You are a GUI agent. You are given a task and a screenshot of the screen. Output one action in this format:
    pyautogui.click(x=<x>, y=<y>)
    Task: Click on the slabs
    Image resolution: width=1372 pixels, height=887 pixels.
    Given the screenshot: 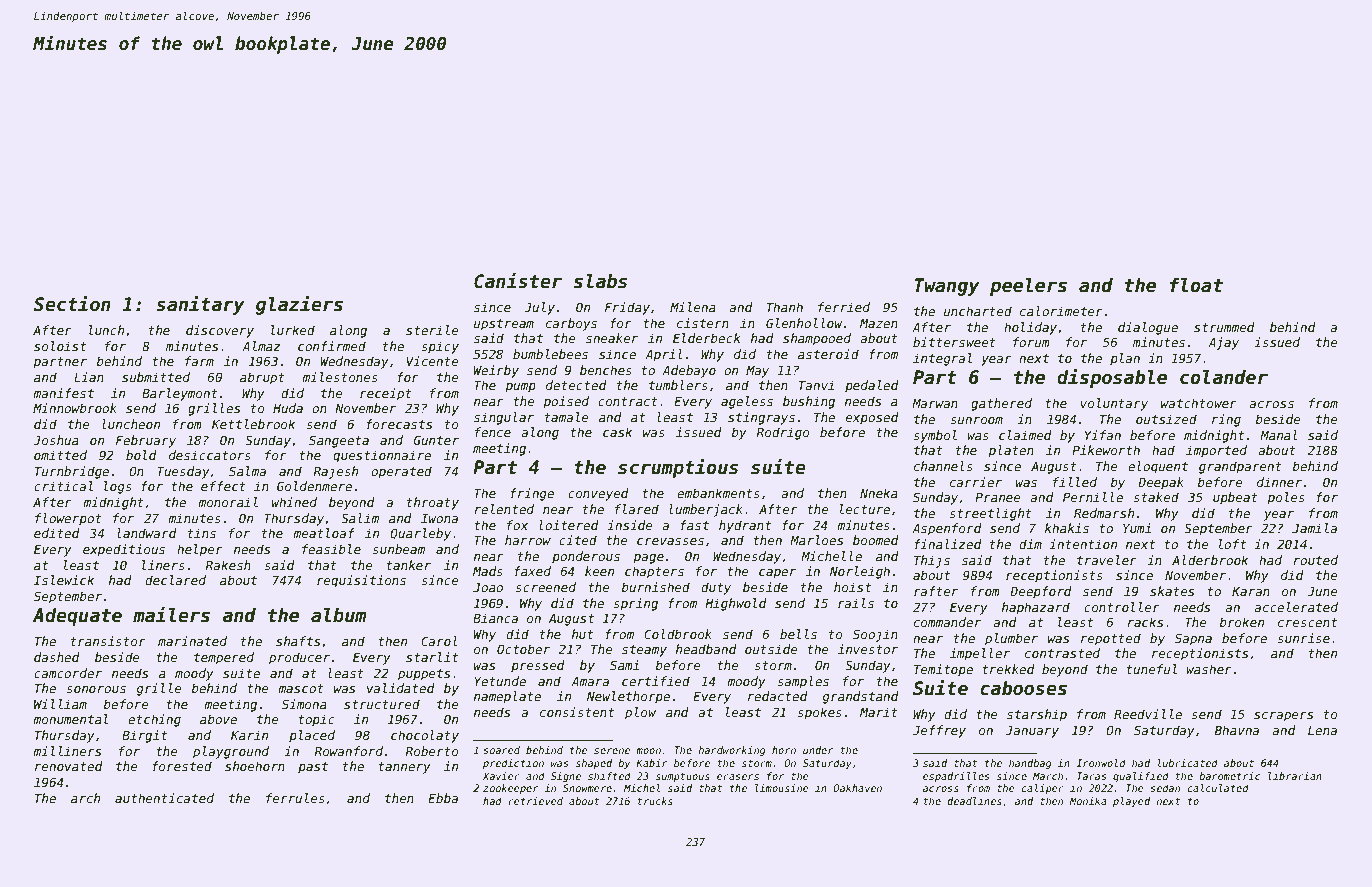 What is the action you would take?
    pyautogui.click(x=600, y=281)
